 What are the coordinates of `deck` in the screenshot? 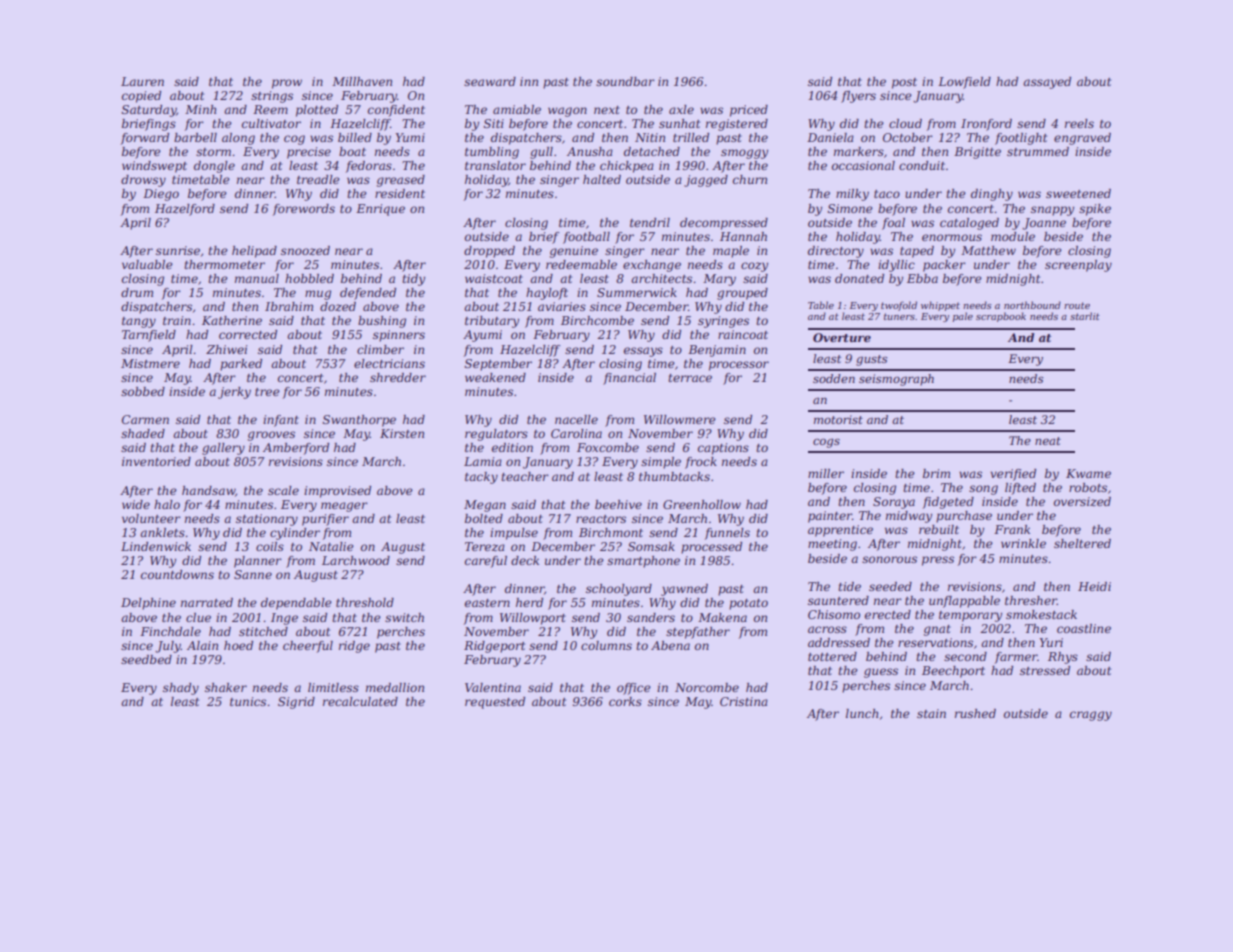 It's located at (525, 560).
